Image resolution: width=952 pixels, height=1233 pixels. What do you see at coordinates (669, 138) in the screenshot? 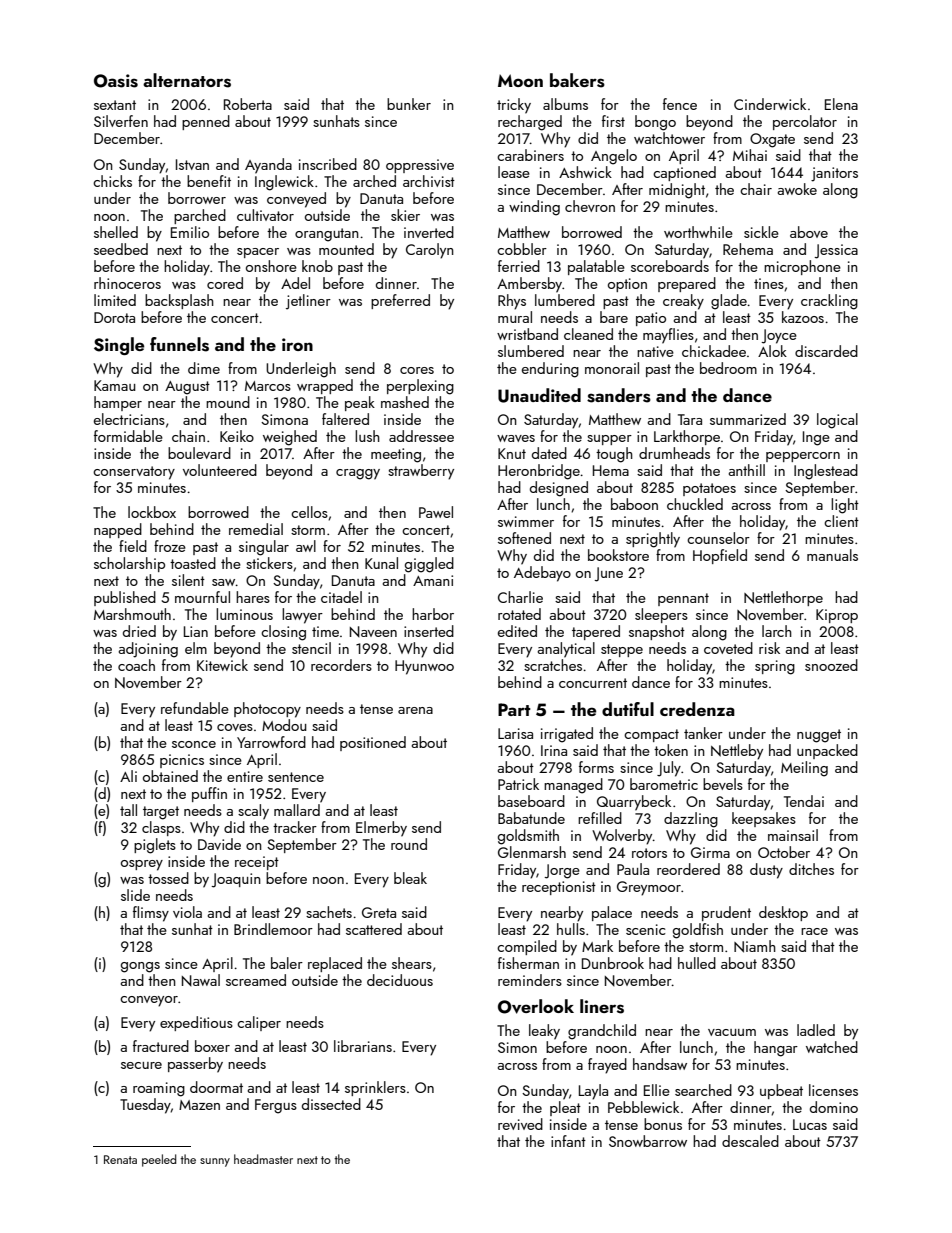
I see `watchtower` at bounding box center [669, 138].
